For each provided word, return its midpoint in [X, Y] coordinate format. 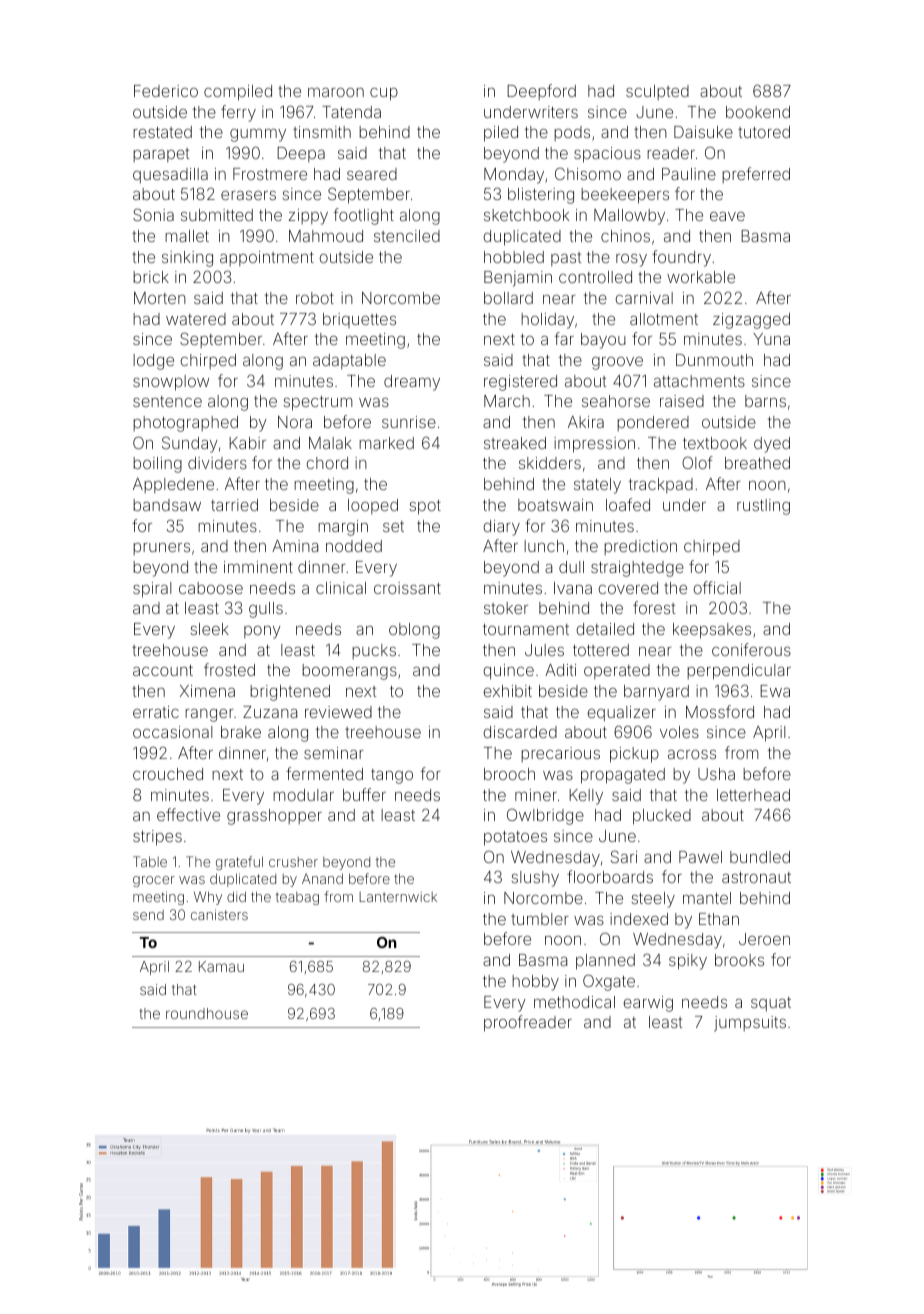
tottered [601, 650]
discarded [520, 732]
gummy [258, 135]
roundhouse [207, 1013]
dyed [772, 445]
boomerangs [349, 672]
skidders [550, 463]
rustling [763, 507]
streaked [515, 443]
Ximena [207, 691]
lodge [153, 362]
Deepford [541, 92]
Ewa [775, 691]
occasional [172, 732]
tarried [234, 505]
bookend [758, 112]
